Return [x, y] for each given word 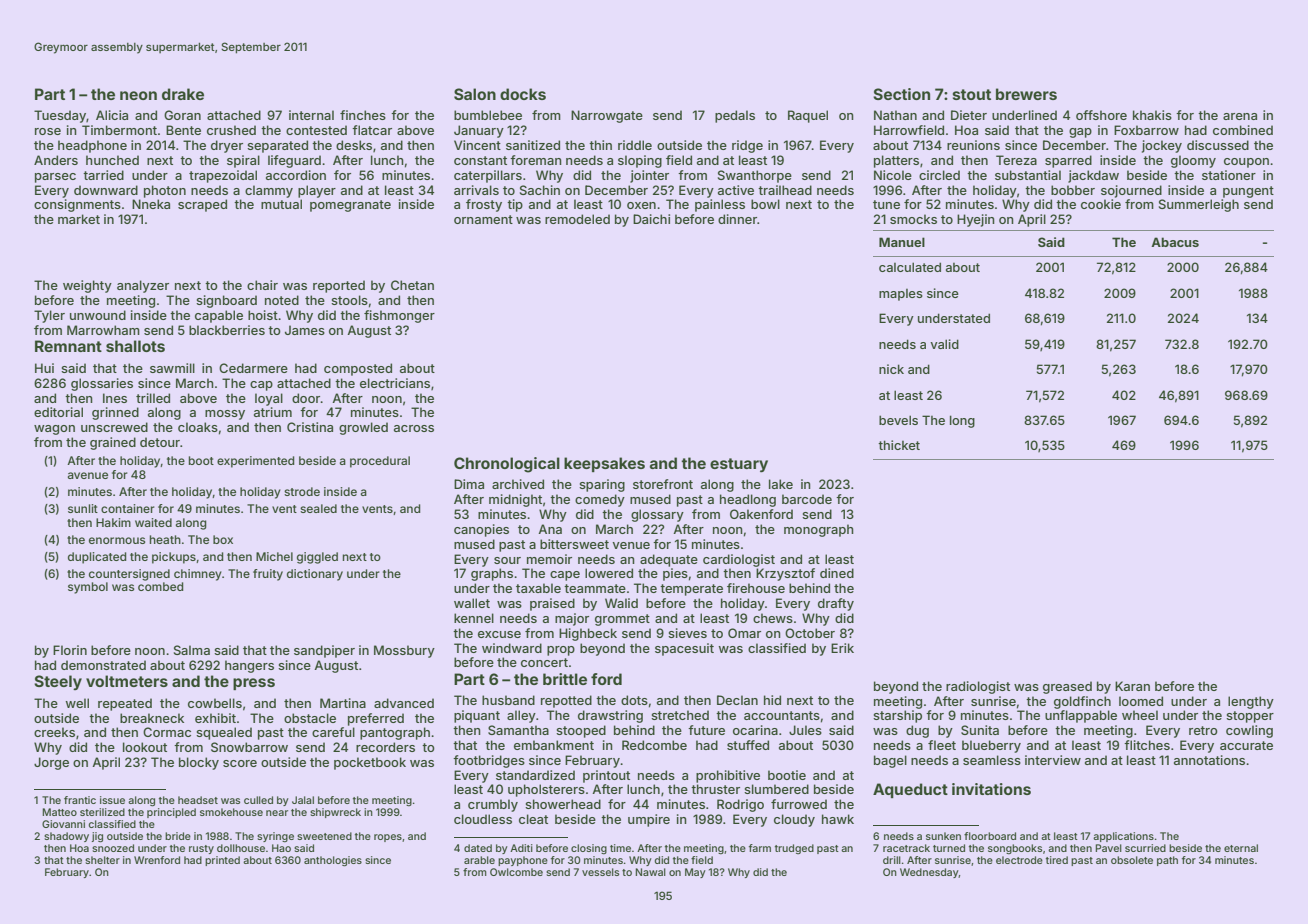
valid [944, 344]
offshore [1101, 115]
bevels [898, 420]
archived [518, 484]
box [223, 539]
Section [901, 94]
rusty [201, 849]
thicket [899, 445]
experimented [255, 462]
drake [183, 94]
